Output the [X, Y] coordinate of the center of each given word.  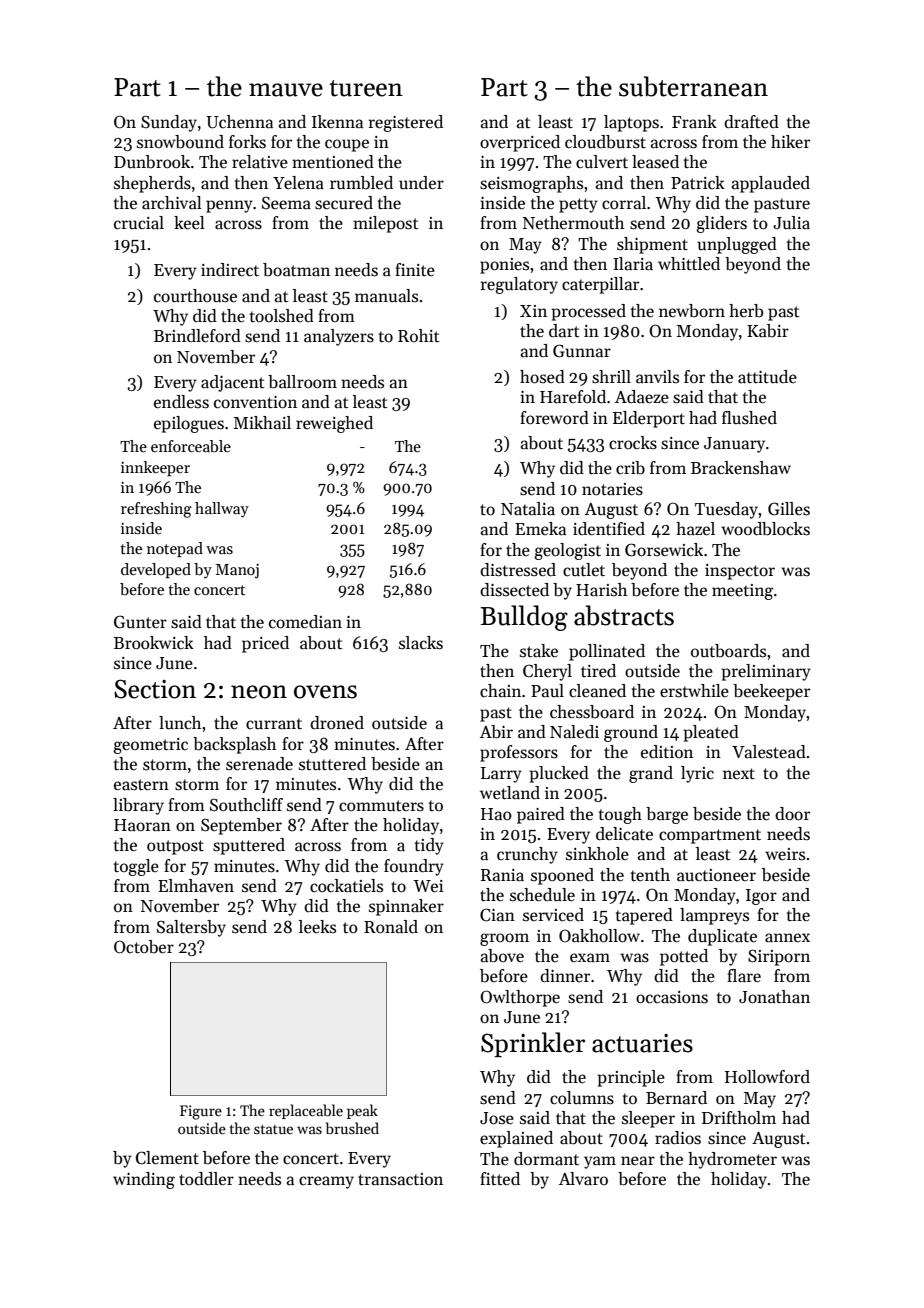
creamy [326, 1182]
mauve [286, 90]
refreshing [156, 510]
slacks [421, 643]
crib [630, 468]
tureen [366, 88]
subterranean [693, 86]
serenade [259, 764]
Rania [502, 875]
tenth [650, 875]
